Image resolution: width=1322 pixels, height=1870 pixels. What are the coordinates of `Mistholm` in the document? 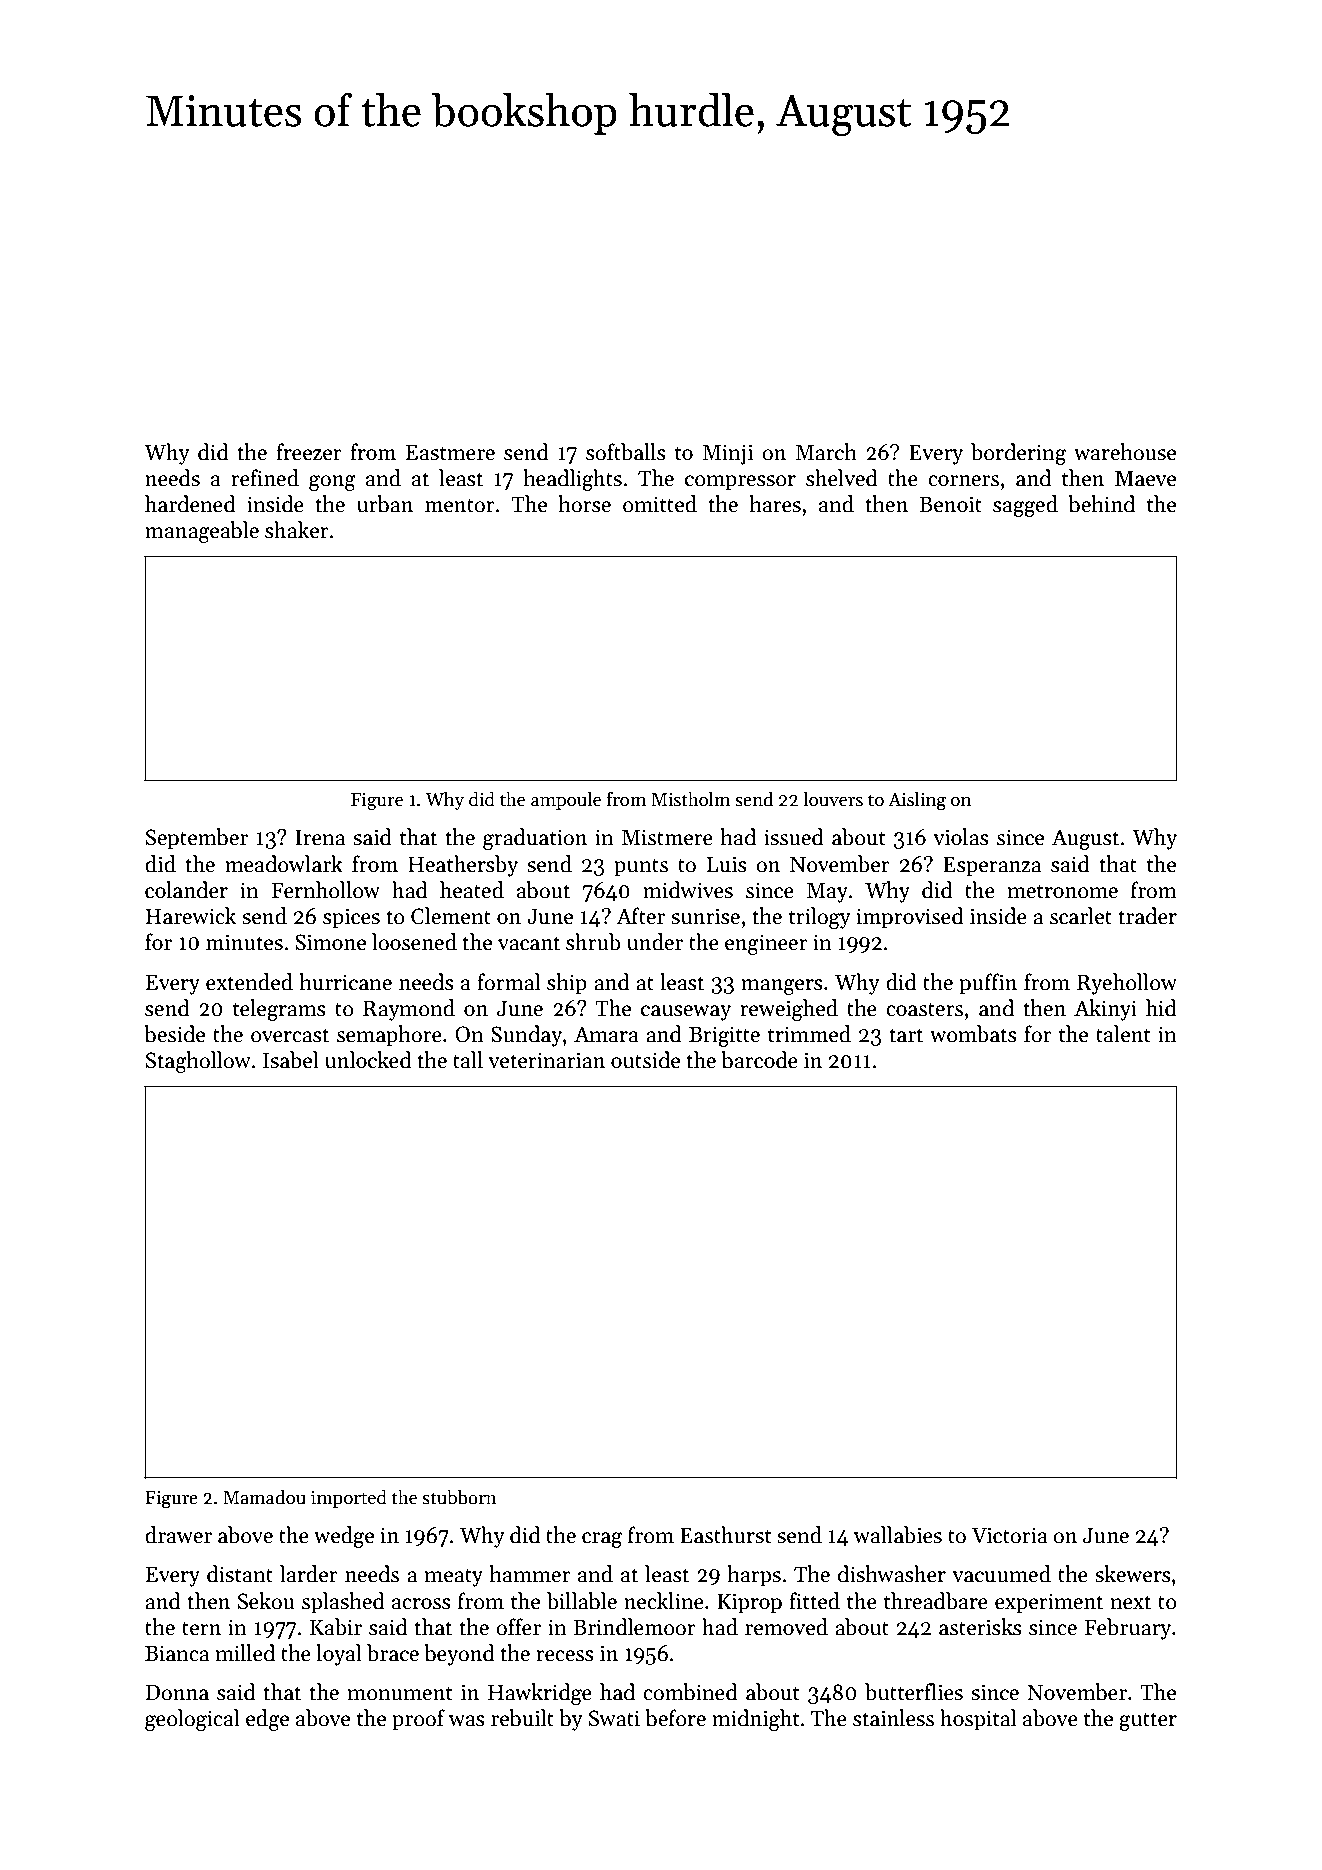 It's located at (690, 799).
